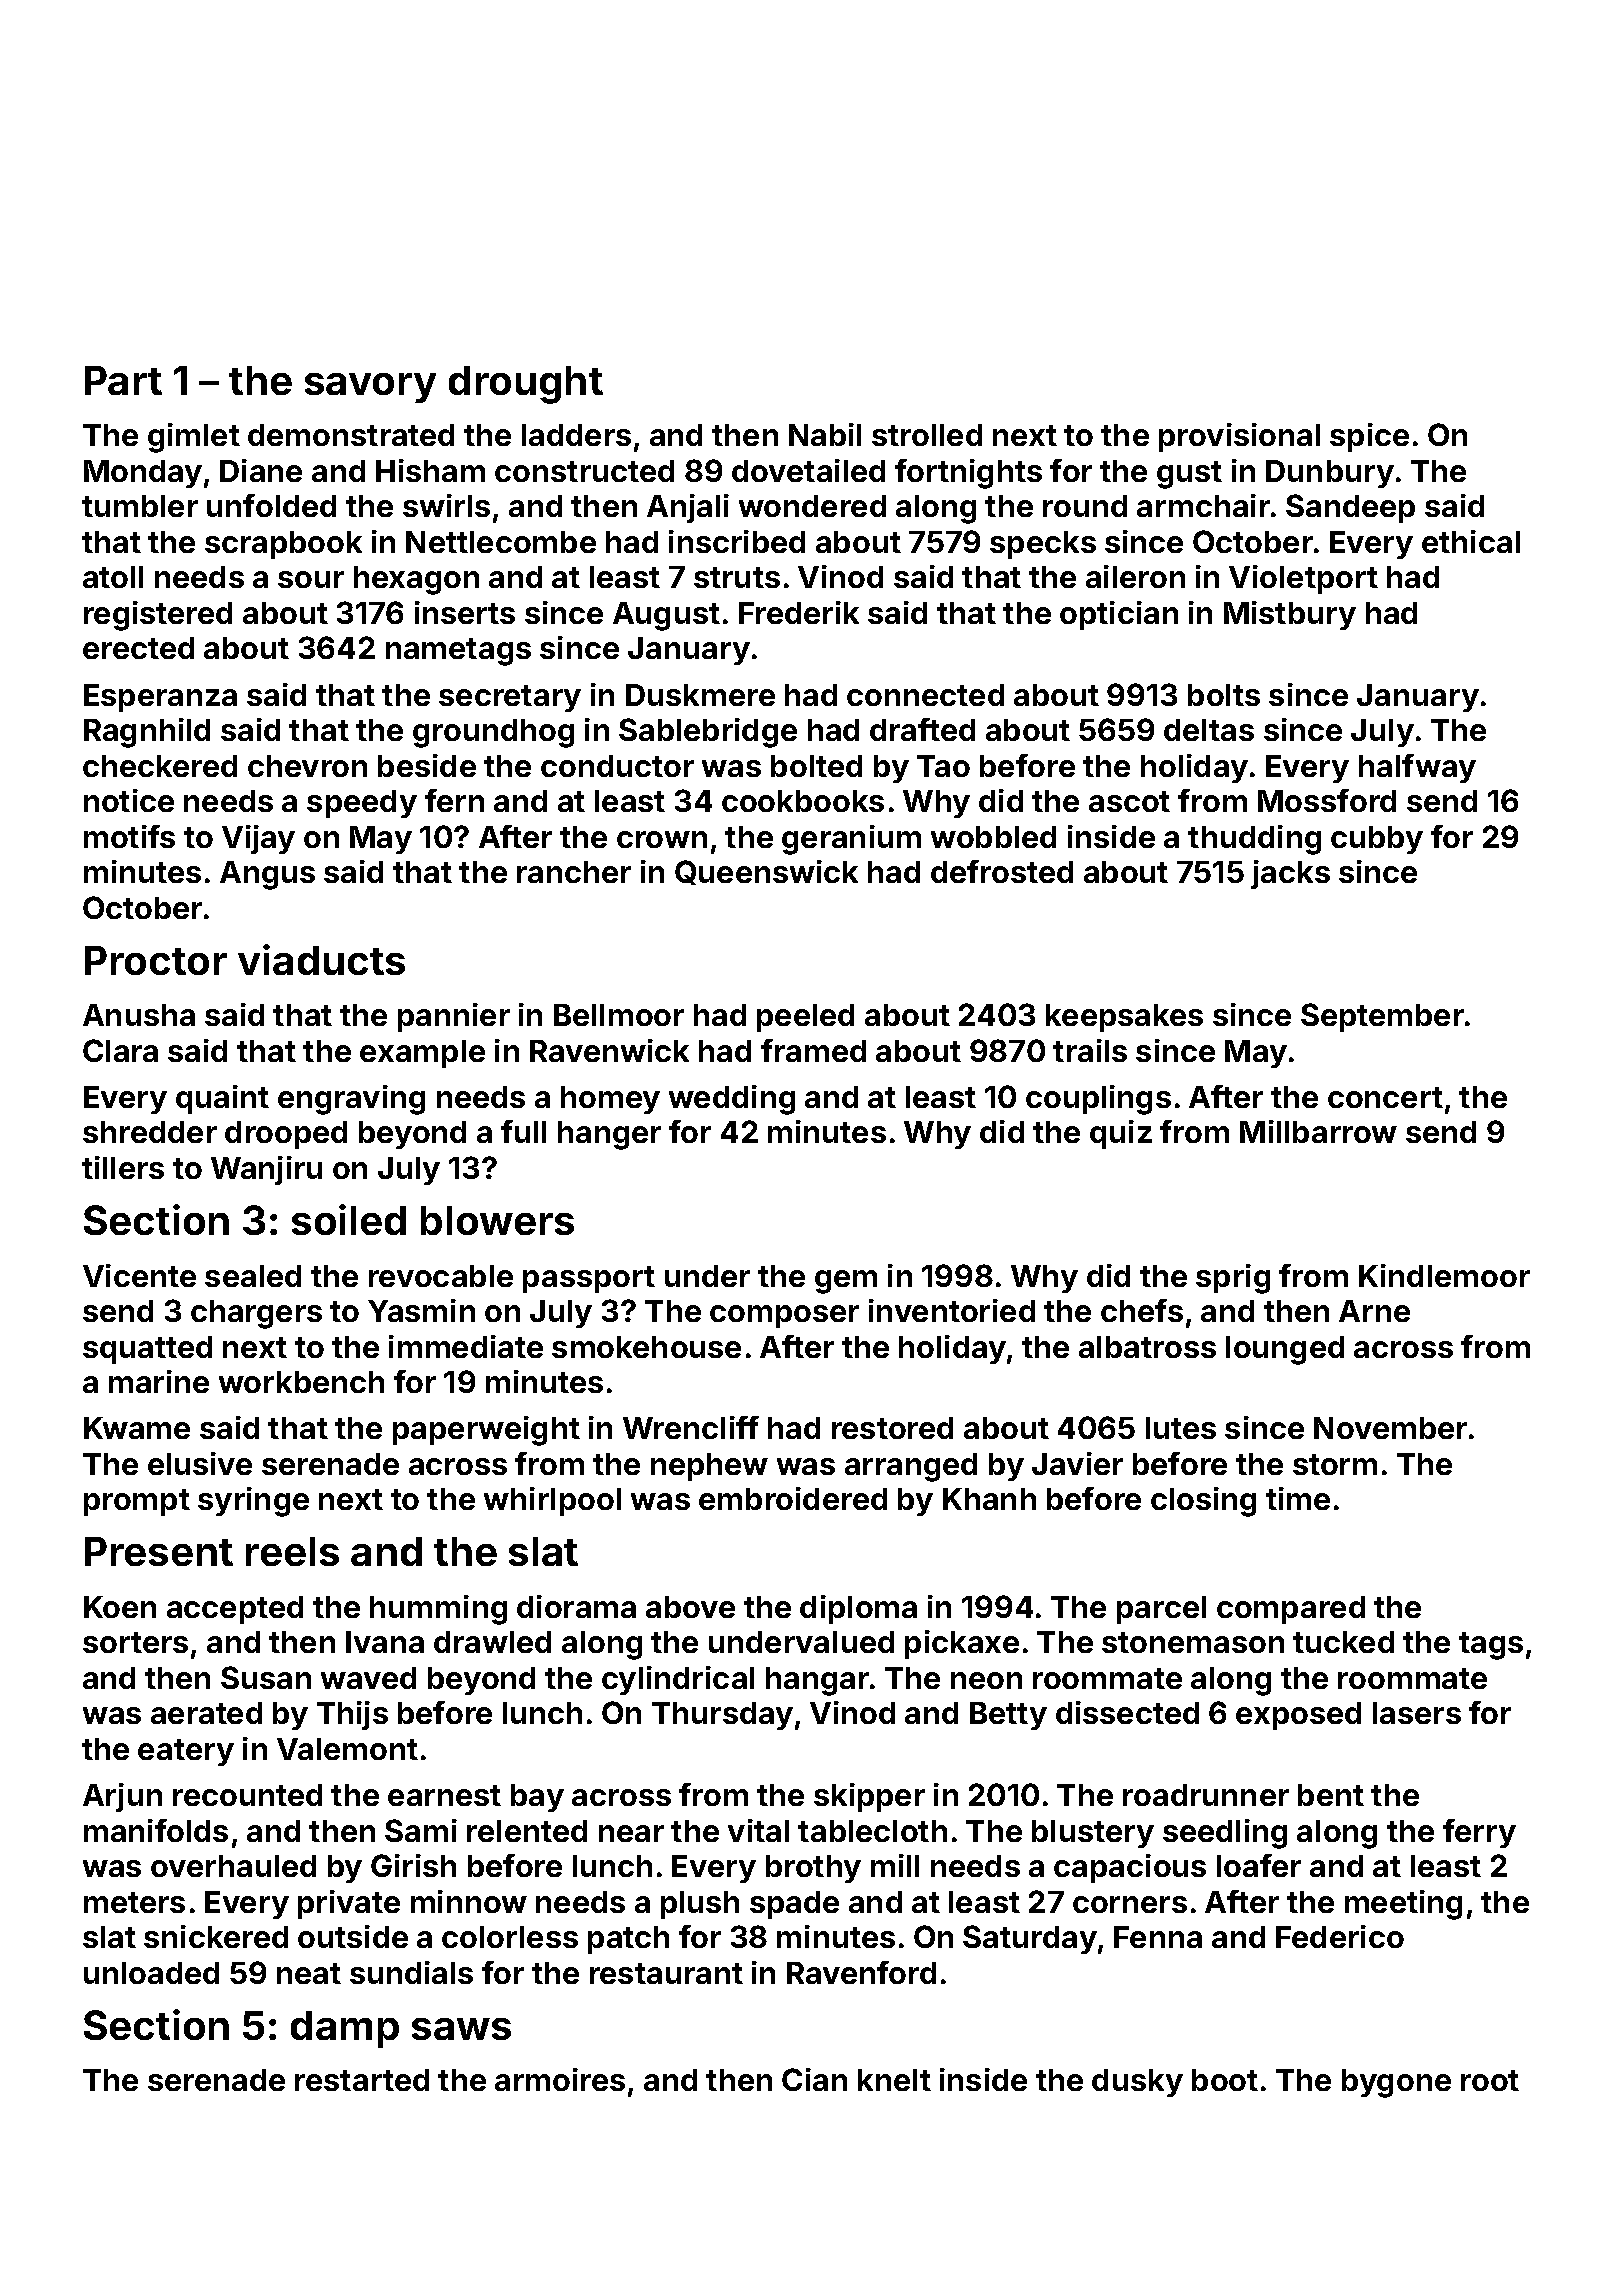 This screenshot has width=1620, height=2292. Describe the element at coordinates (1369, 437) in the screenshot. I see `spice` at that location.
